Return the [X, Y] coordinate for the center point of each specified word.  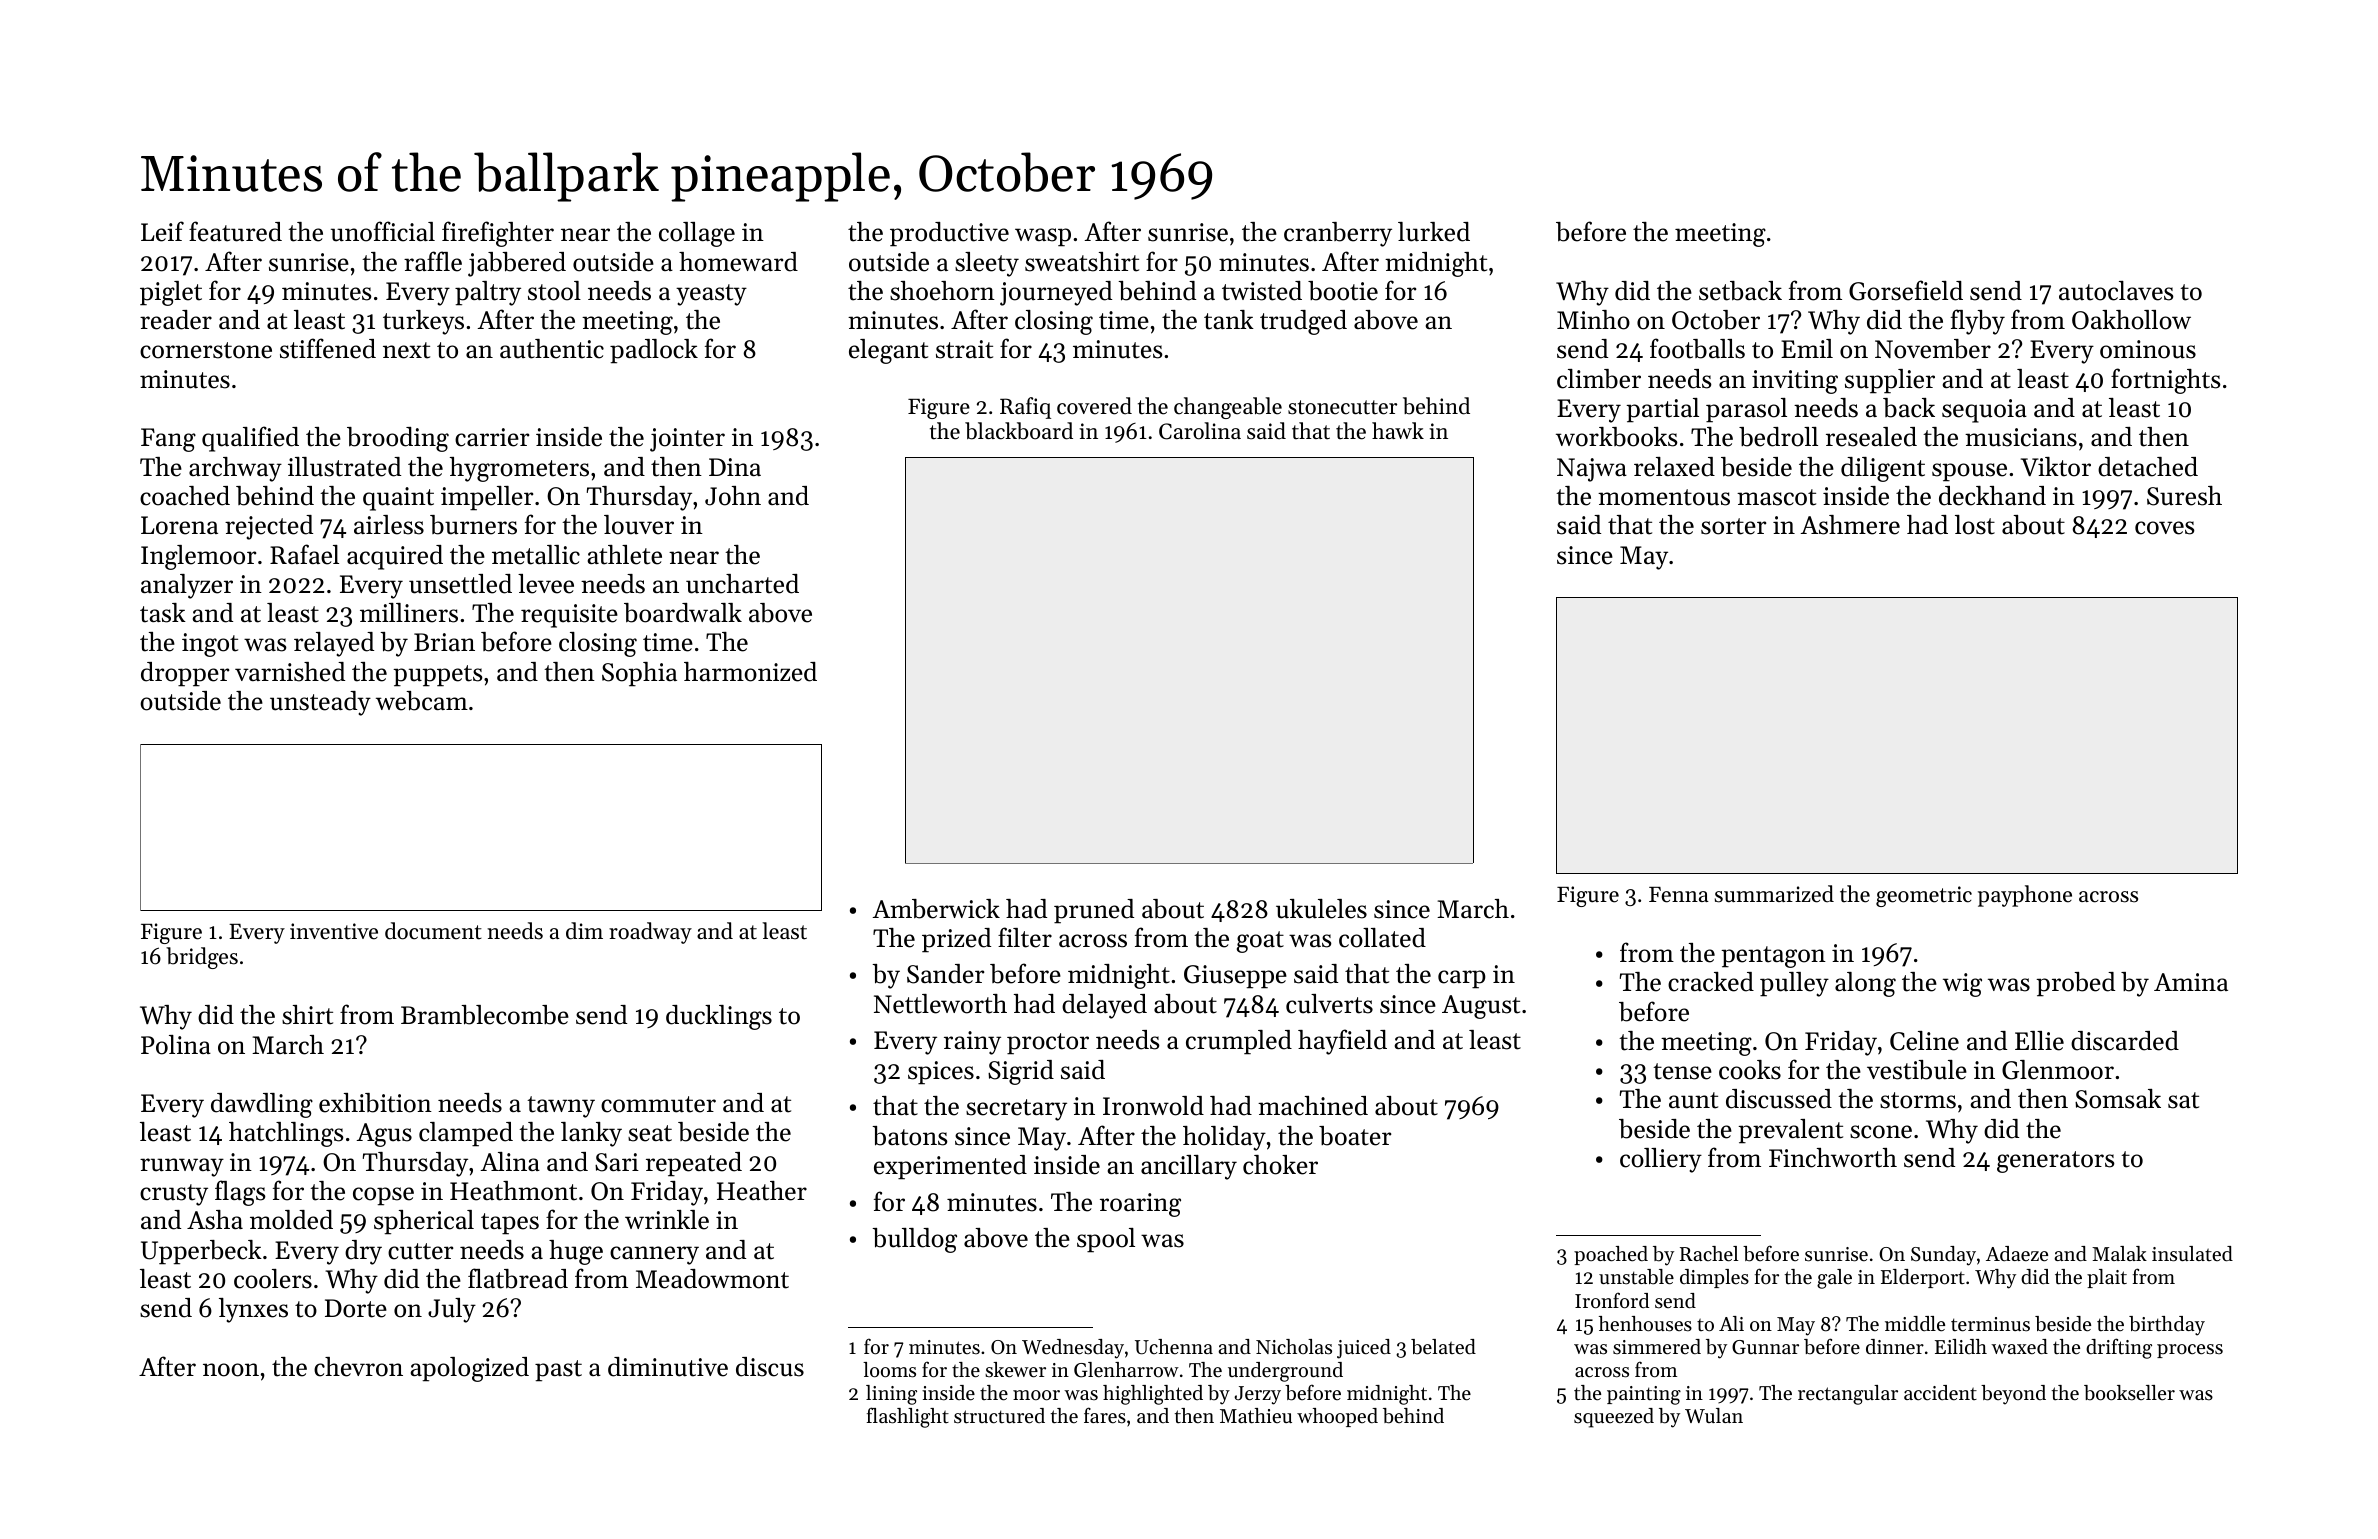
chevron [358, 1367]
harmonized [750, 672]
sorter [1733, 526]
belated [1443, 1347]
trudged [1303, 322]
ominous [2148, 349]
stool [554, 291]
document [433, 931]
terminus [1990, 1324]
